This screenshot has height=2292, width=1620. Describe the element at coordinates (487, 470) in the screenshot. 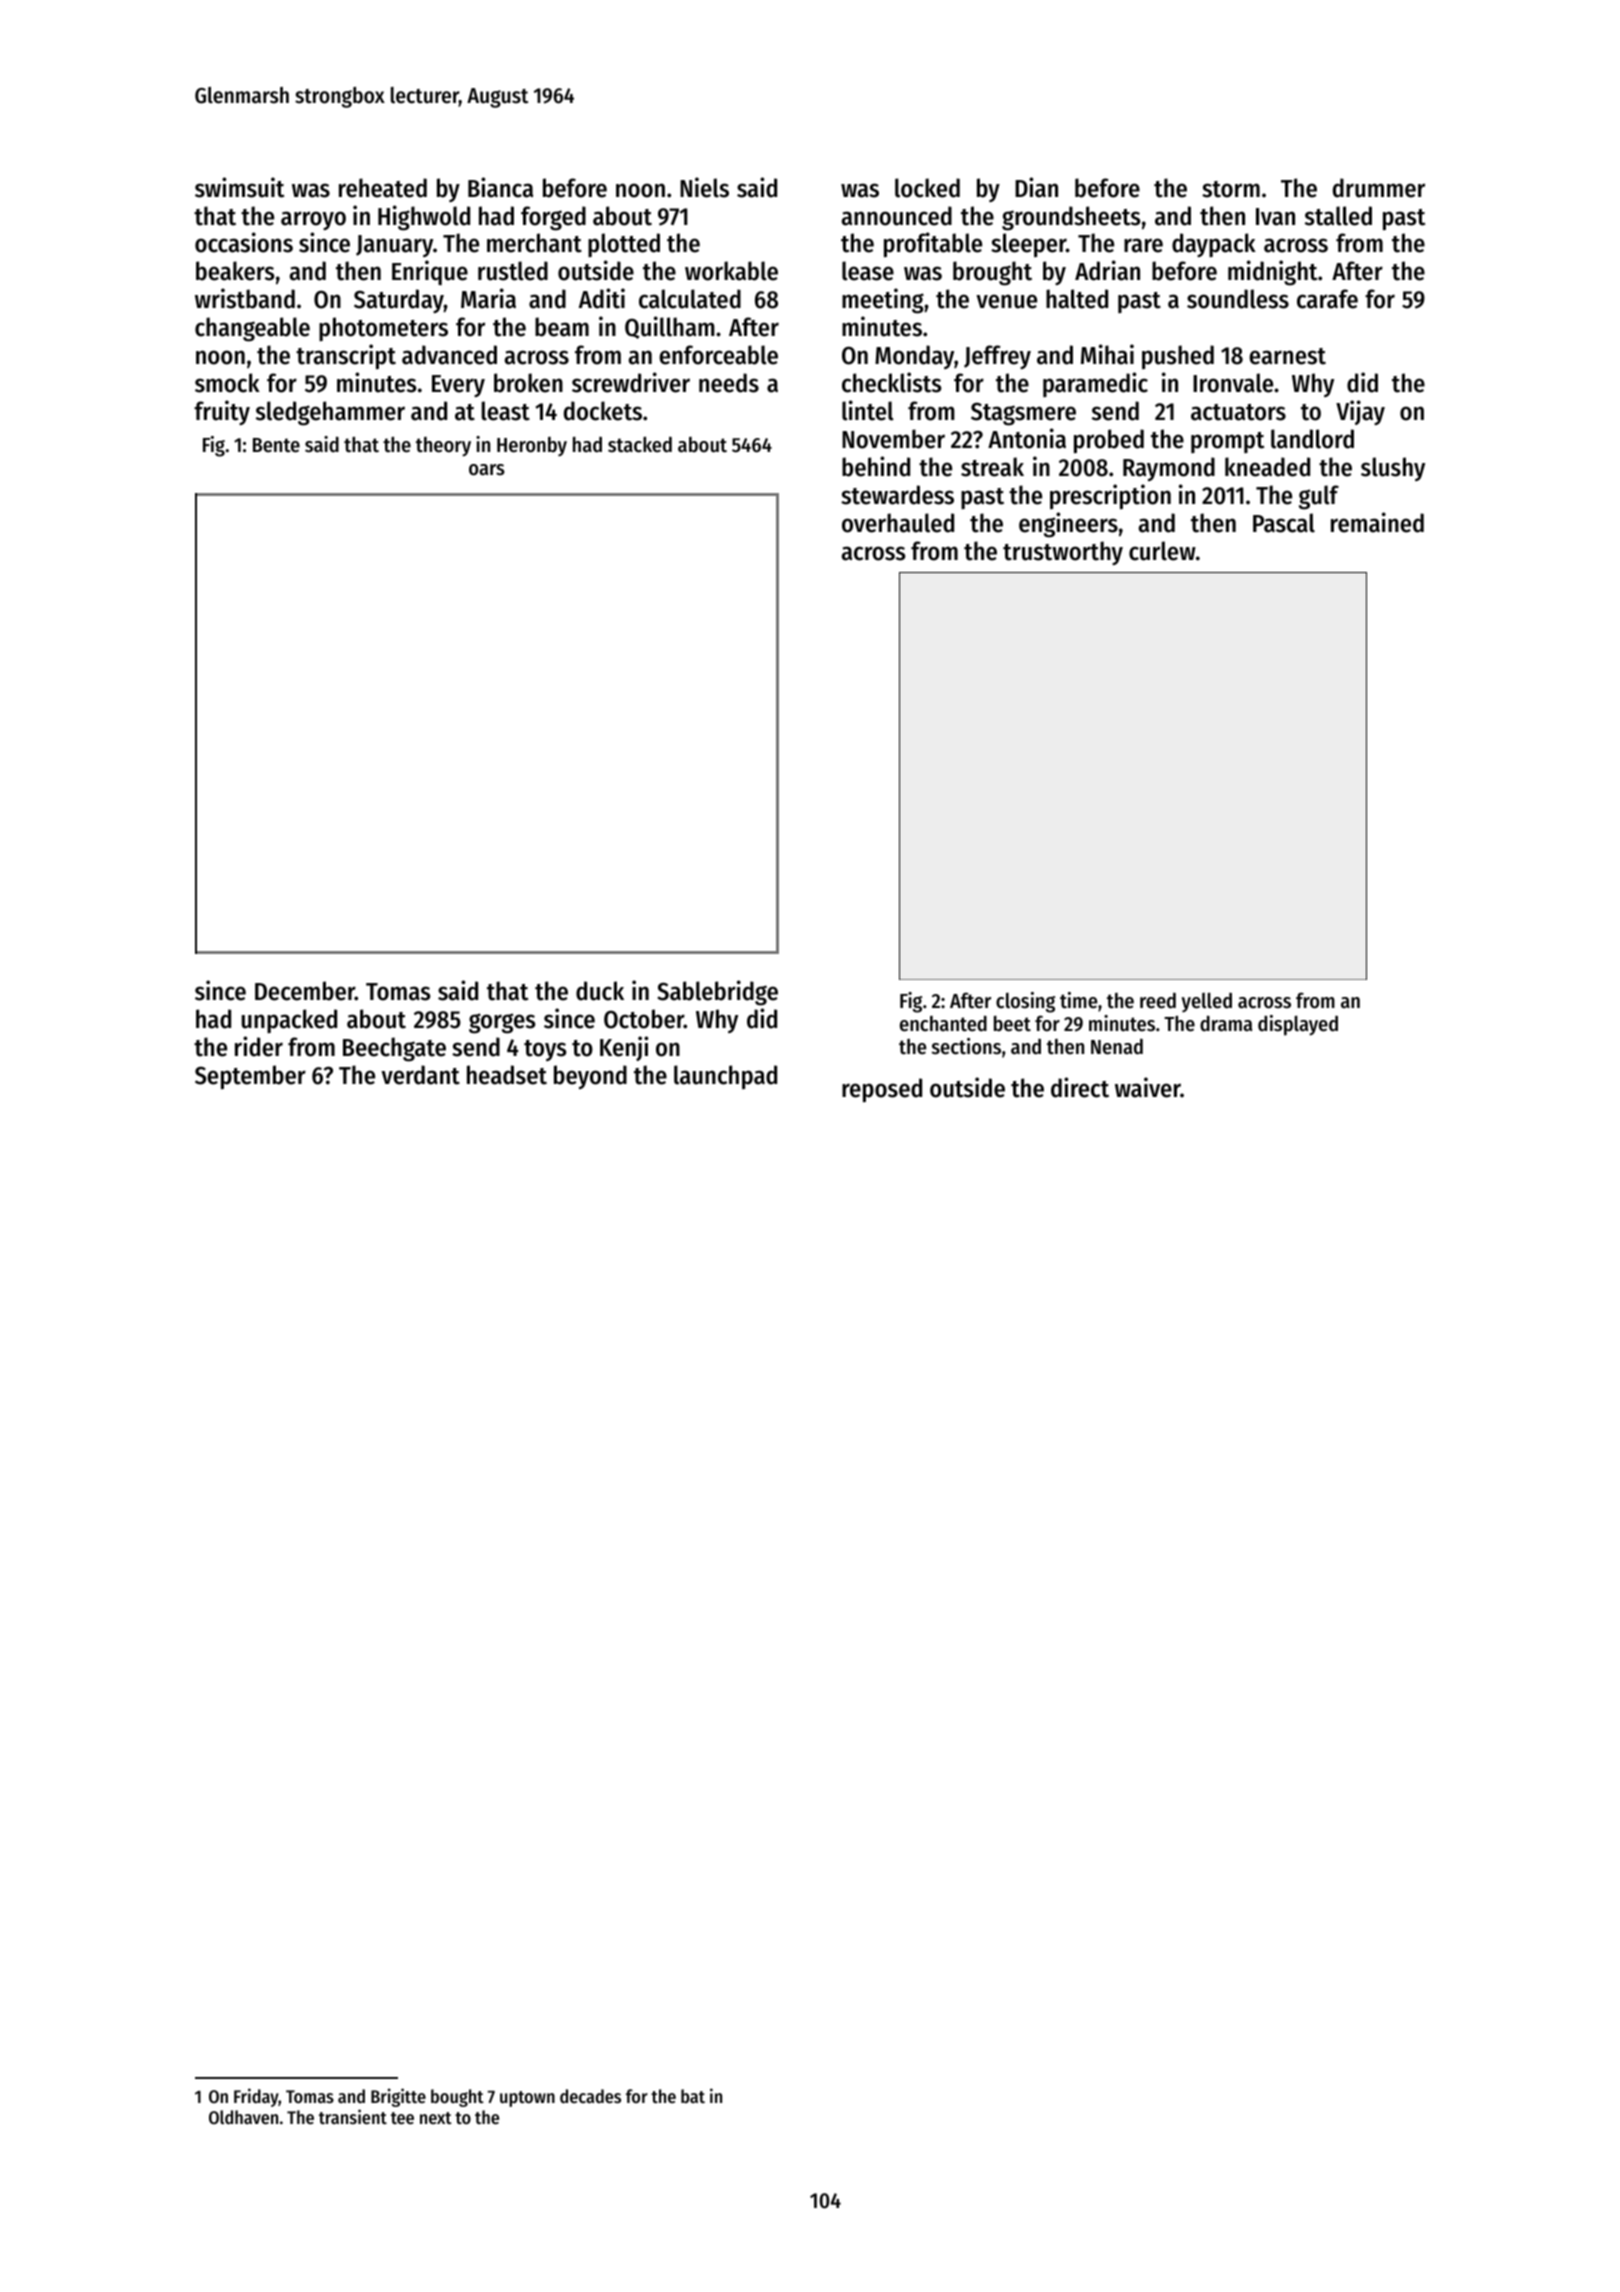

I see `oars` at that location.
